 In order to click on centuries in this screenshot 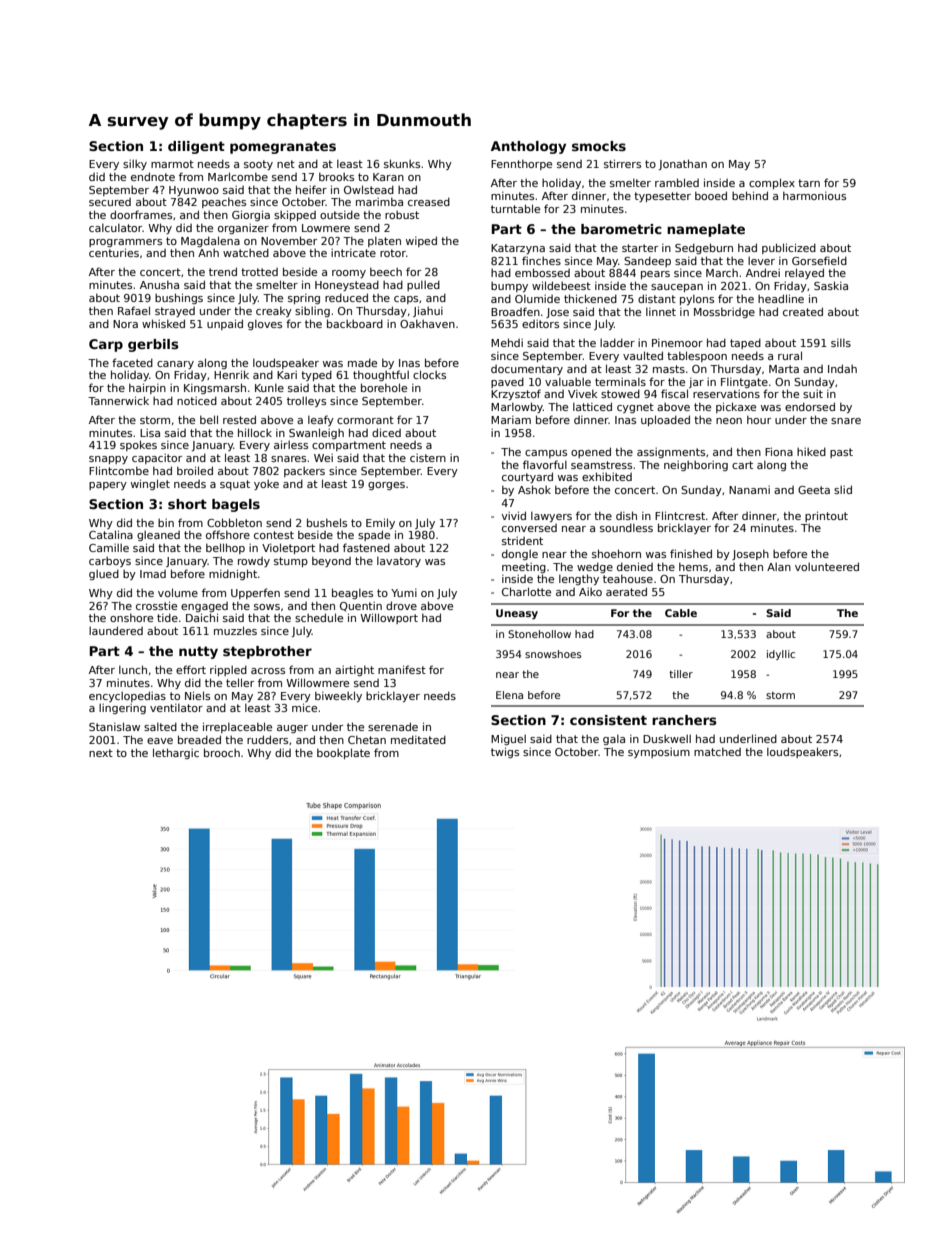, I will do `click(114, 252)`.
